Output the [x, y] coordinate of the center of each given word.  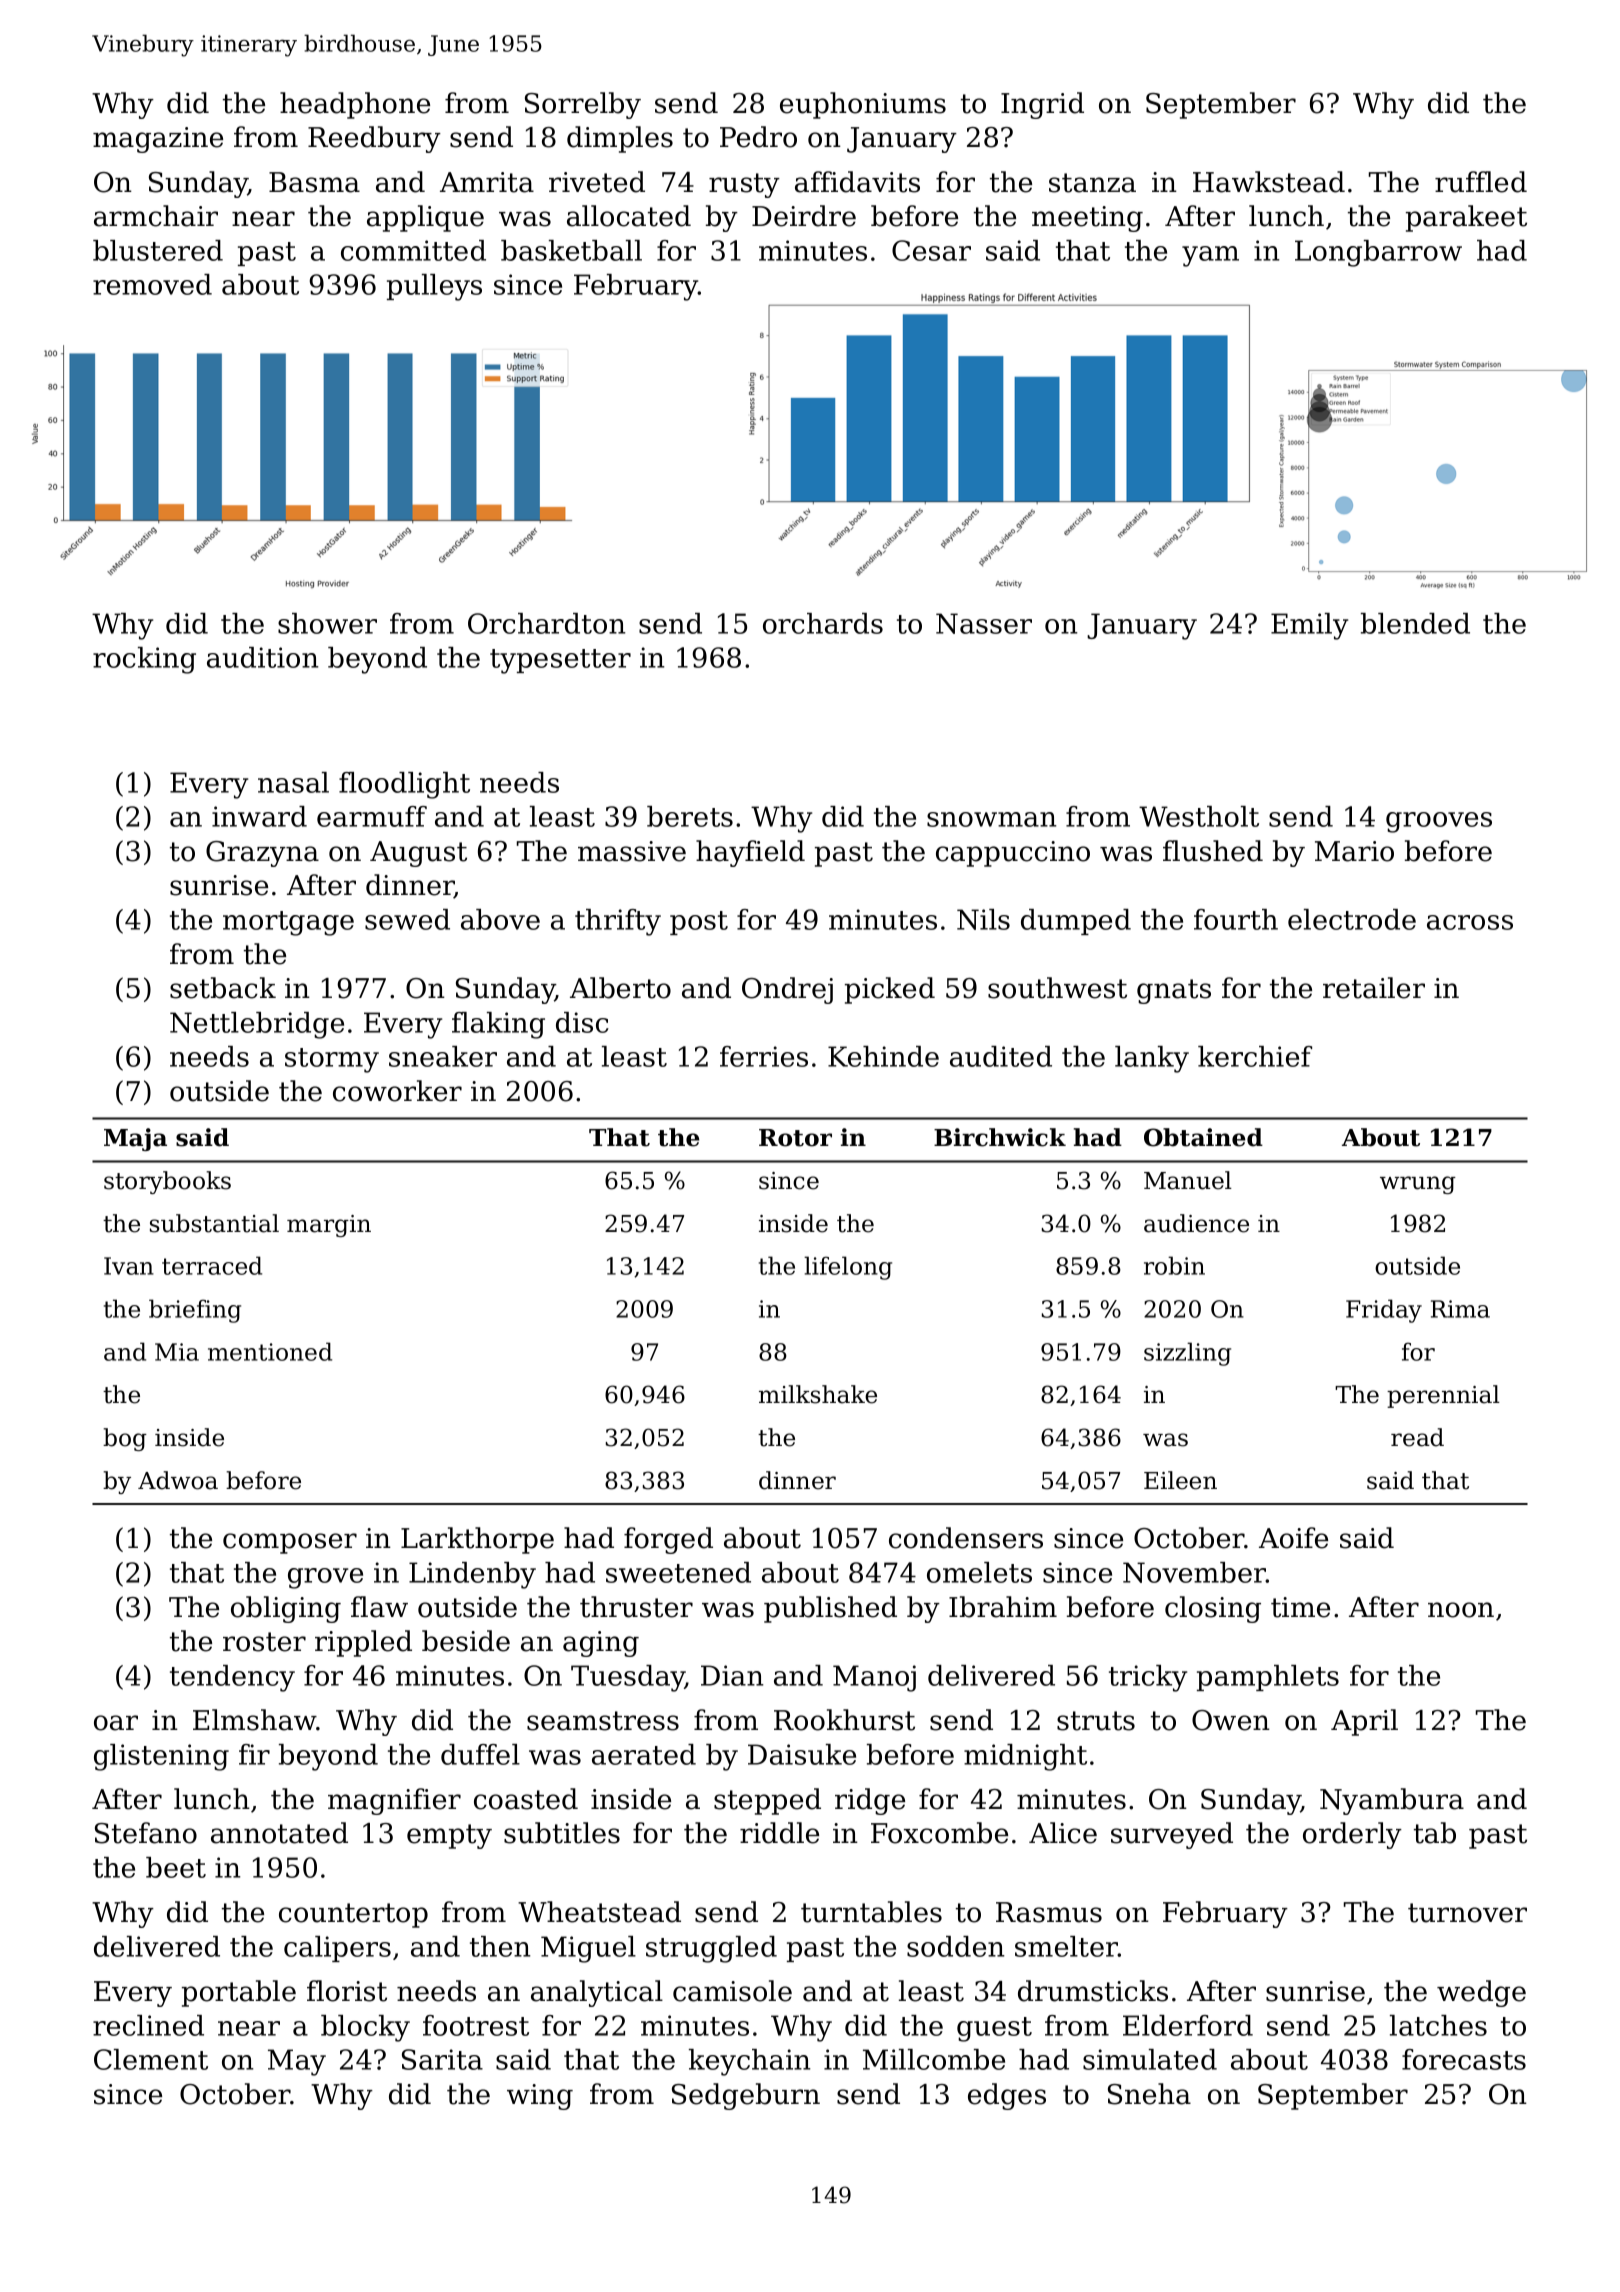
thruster [636, 1607]
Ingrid [1042, 105]
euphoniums [863, 105]
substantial [214, 1223]
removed [152, 284]
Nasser [984, 623]
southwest [1057, 988]
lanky [1152, 1059]
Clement [151, 2059]
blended [1415, 623]
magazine [158, 140]
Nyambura [1392, 1801]
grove [325, 1578]
